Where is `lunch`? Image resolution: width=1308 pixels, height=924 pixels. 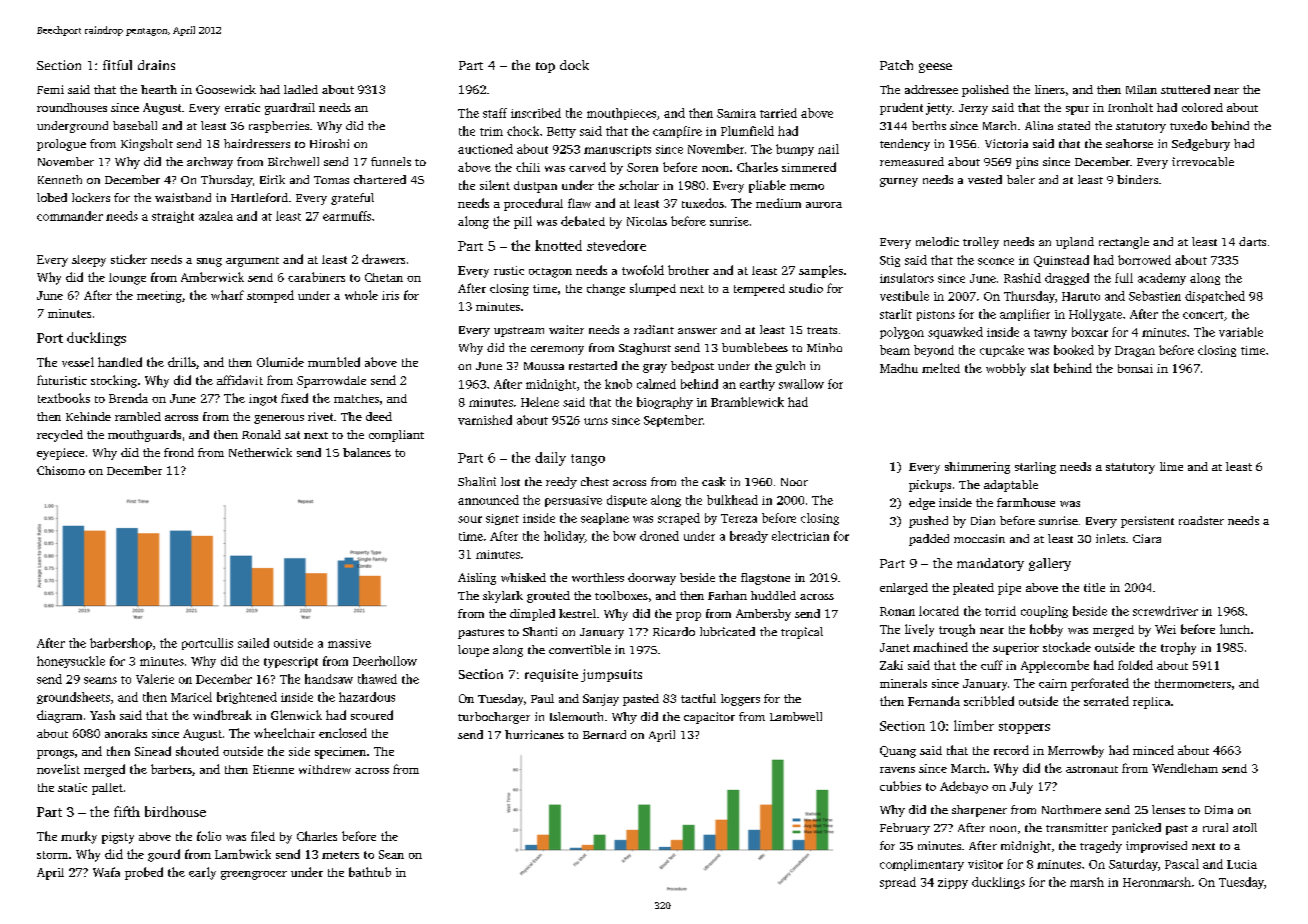 lunch is located at coordinates (1235, 629).
